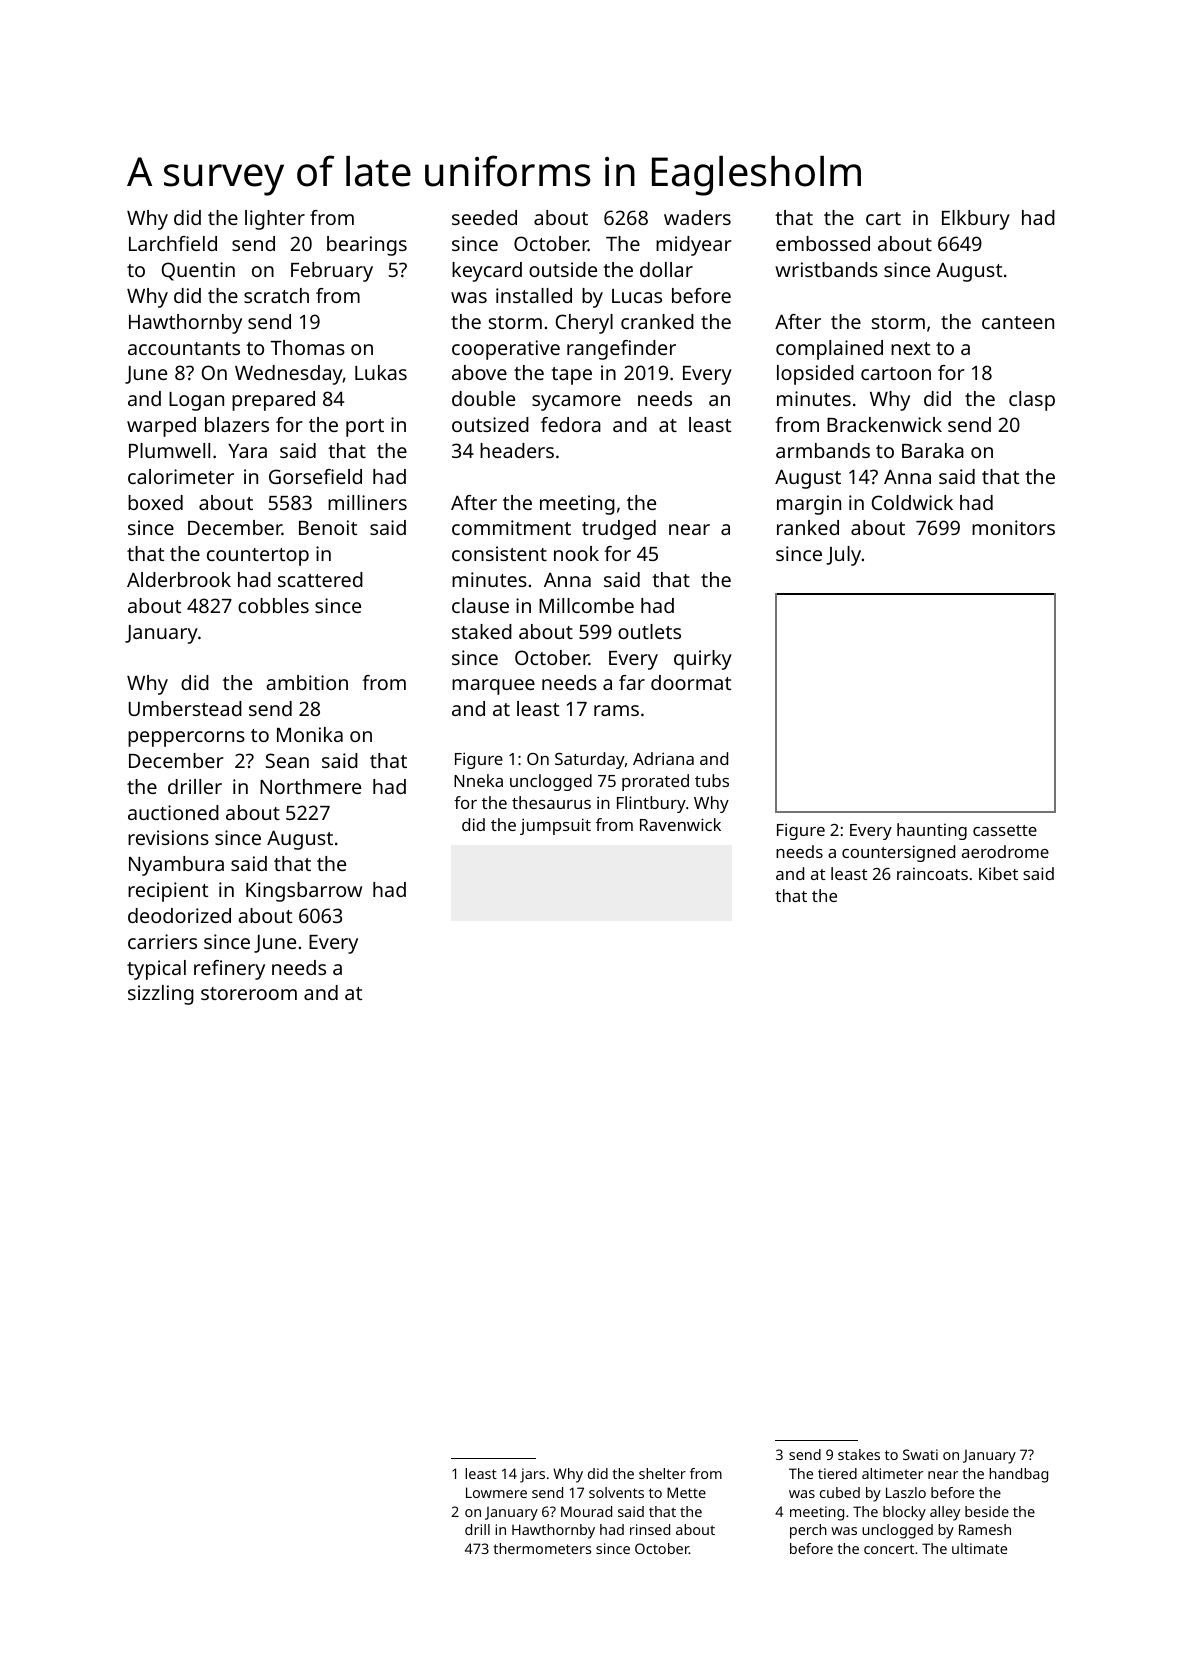 Image resolution: width=1183 pixels, height=1673 pixels. Describe the element at coordinates (304, 892) in the document. I see `Kingsbarrow` at that location.
